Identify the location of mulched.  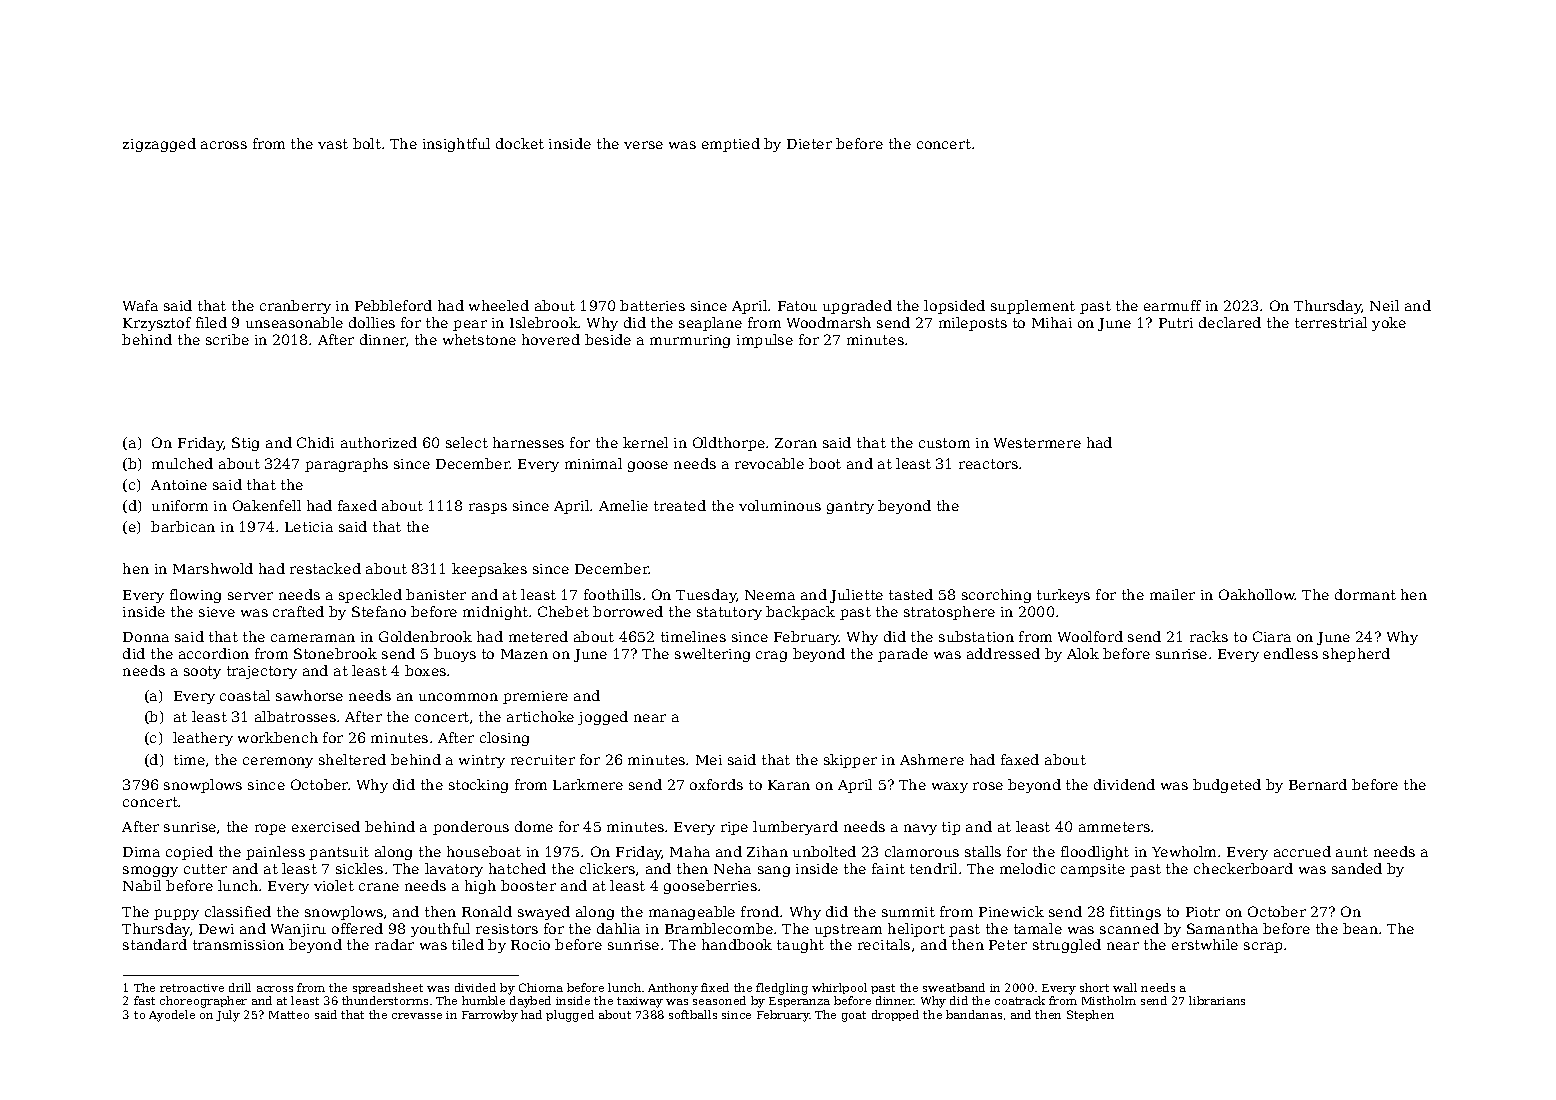
(182, 463).
